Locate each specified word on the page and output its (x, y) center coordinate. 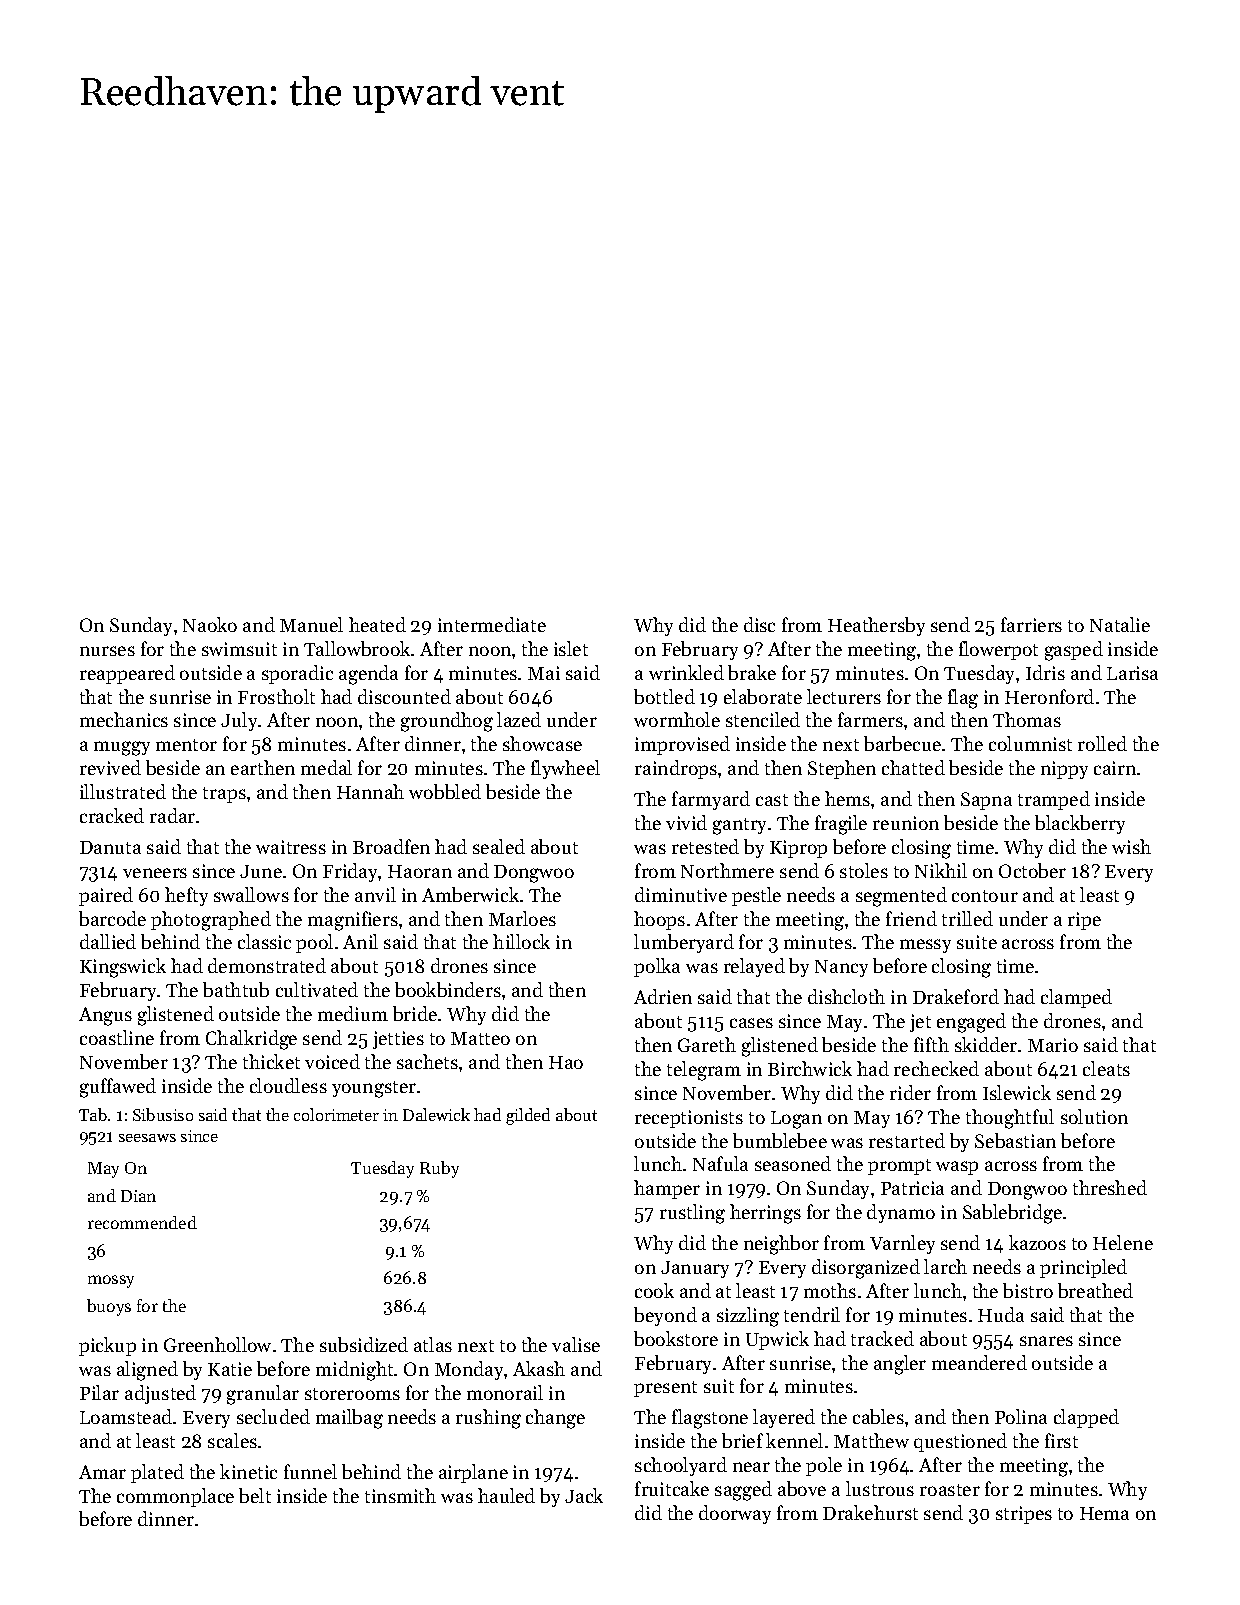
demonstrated (267, 965)
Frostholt (276, 696)
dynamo (901, 1213)
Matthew (871, 1440)
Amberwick (470, 894)
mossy (111, 1281)
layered (784, 1418)
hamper (667, 1189)
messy (925, 946)
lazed (519, 719)
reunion (906, 823)
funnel (310, 1471)
